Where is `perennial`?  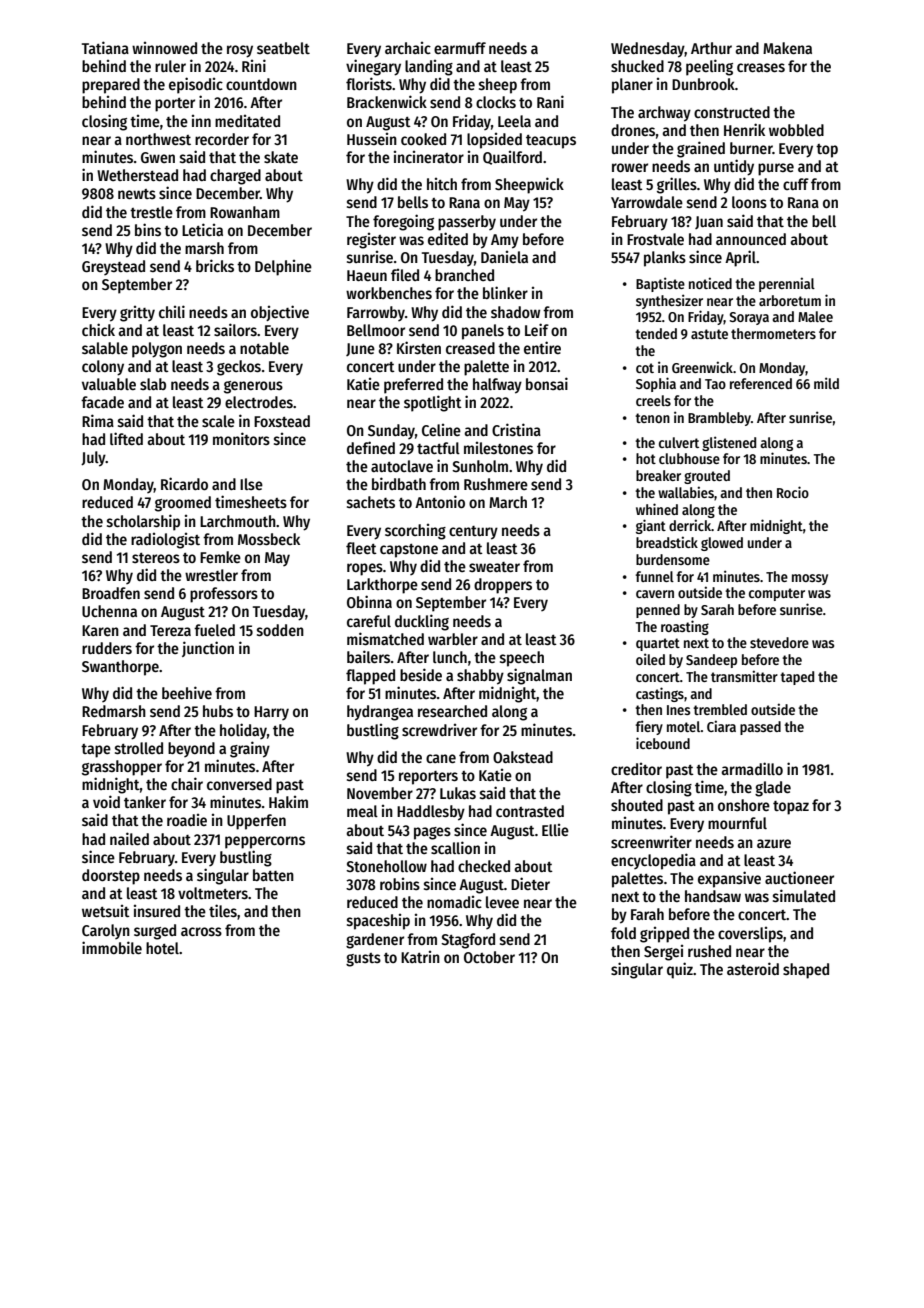
perennial is located at coordinates (787, 284).
